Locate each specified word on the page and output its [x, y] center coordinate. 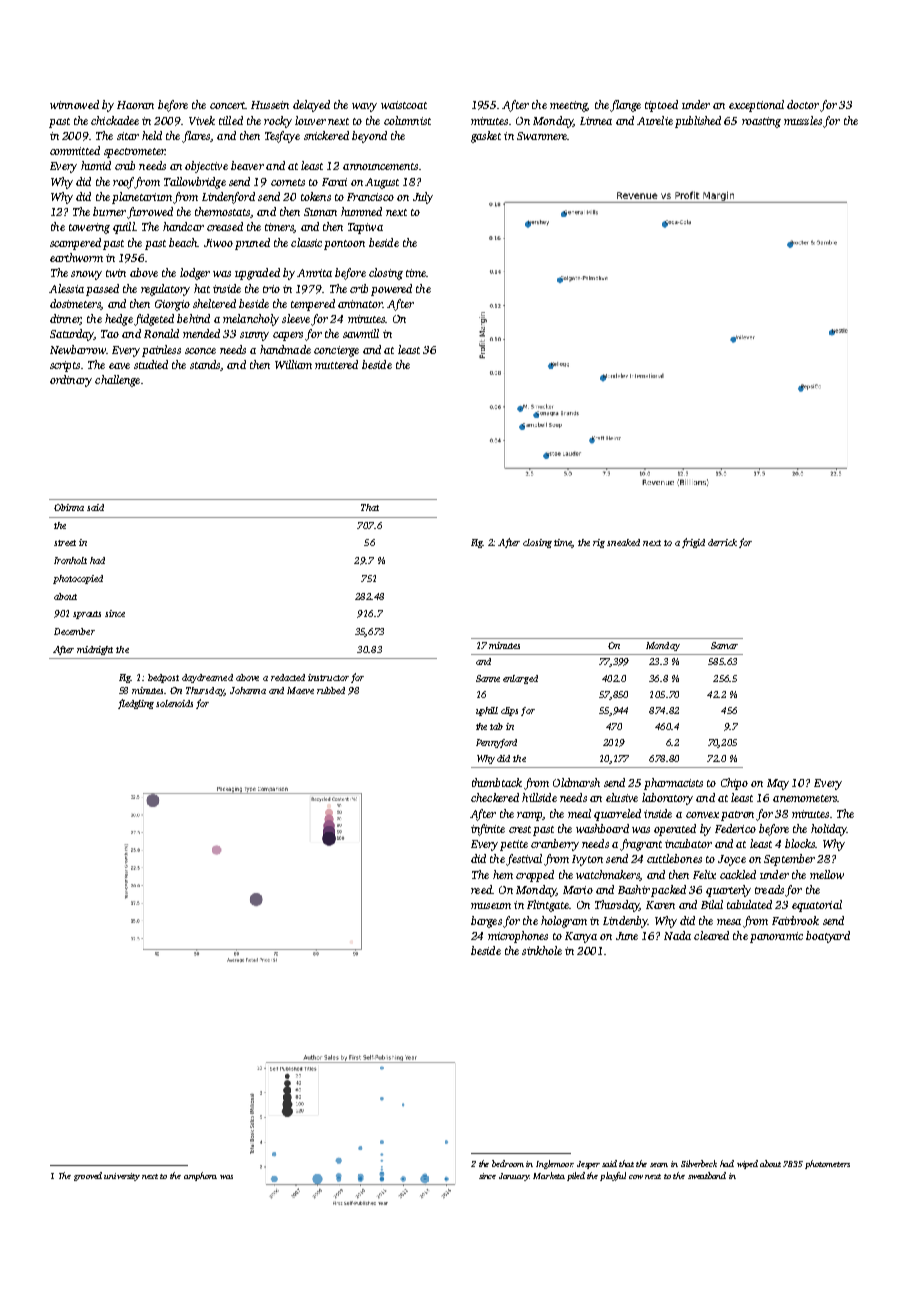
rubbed [331, 690]
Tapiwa [365, 228]
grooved [88, 1176]
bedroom [508, 1163]
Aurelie [655, 120]
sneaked [623, 542]
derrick [722, 542]
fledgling [136, 704]
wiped [747, 1164]
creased [225, 226]
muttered [336, 364]
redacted [288, 677]
